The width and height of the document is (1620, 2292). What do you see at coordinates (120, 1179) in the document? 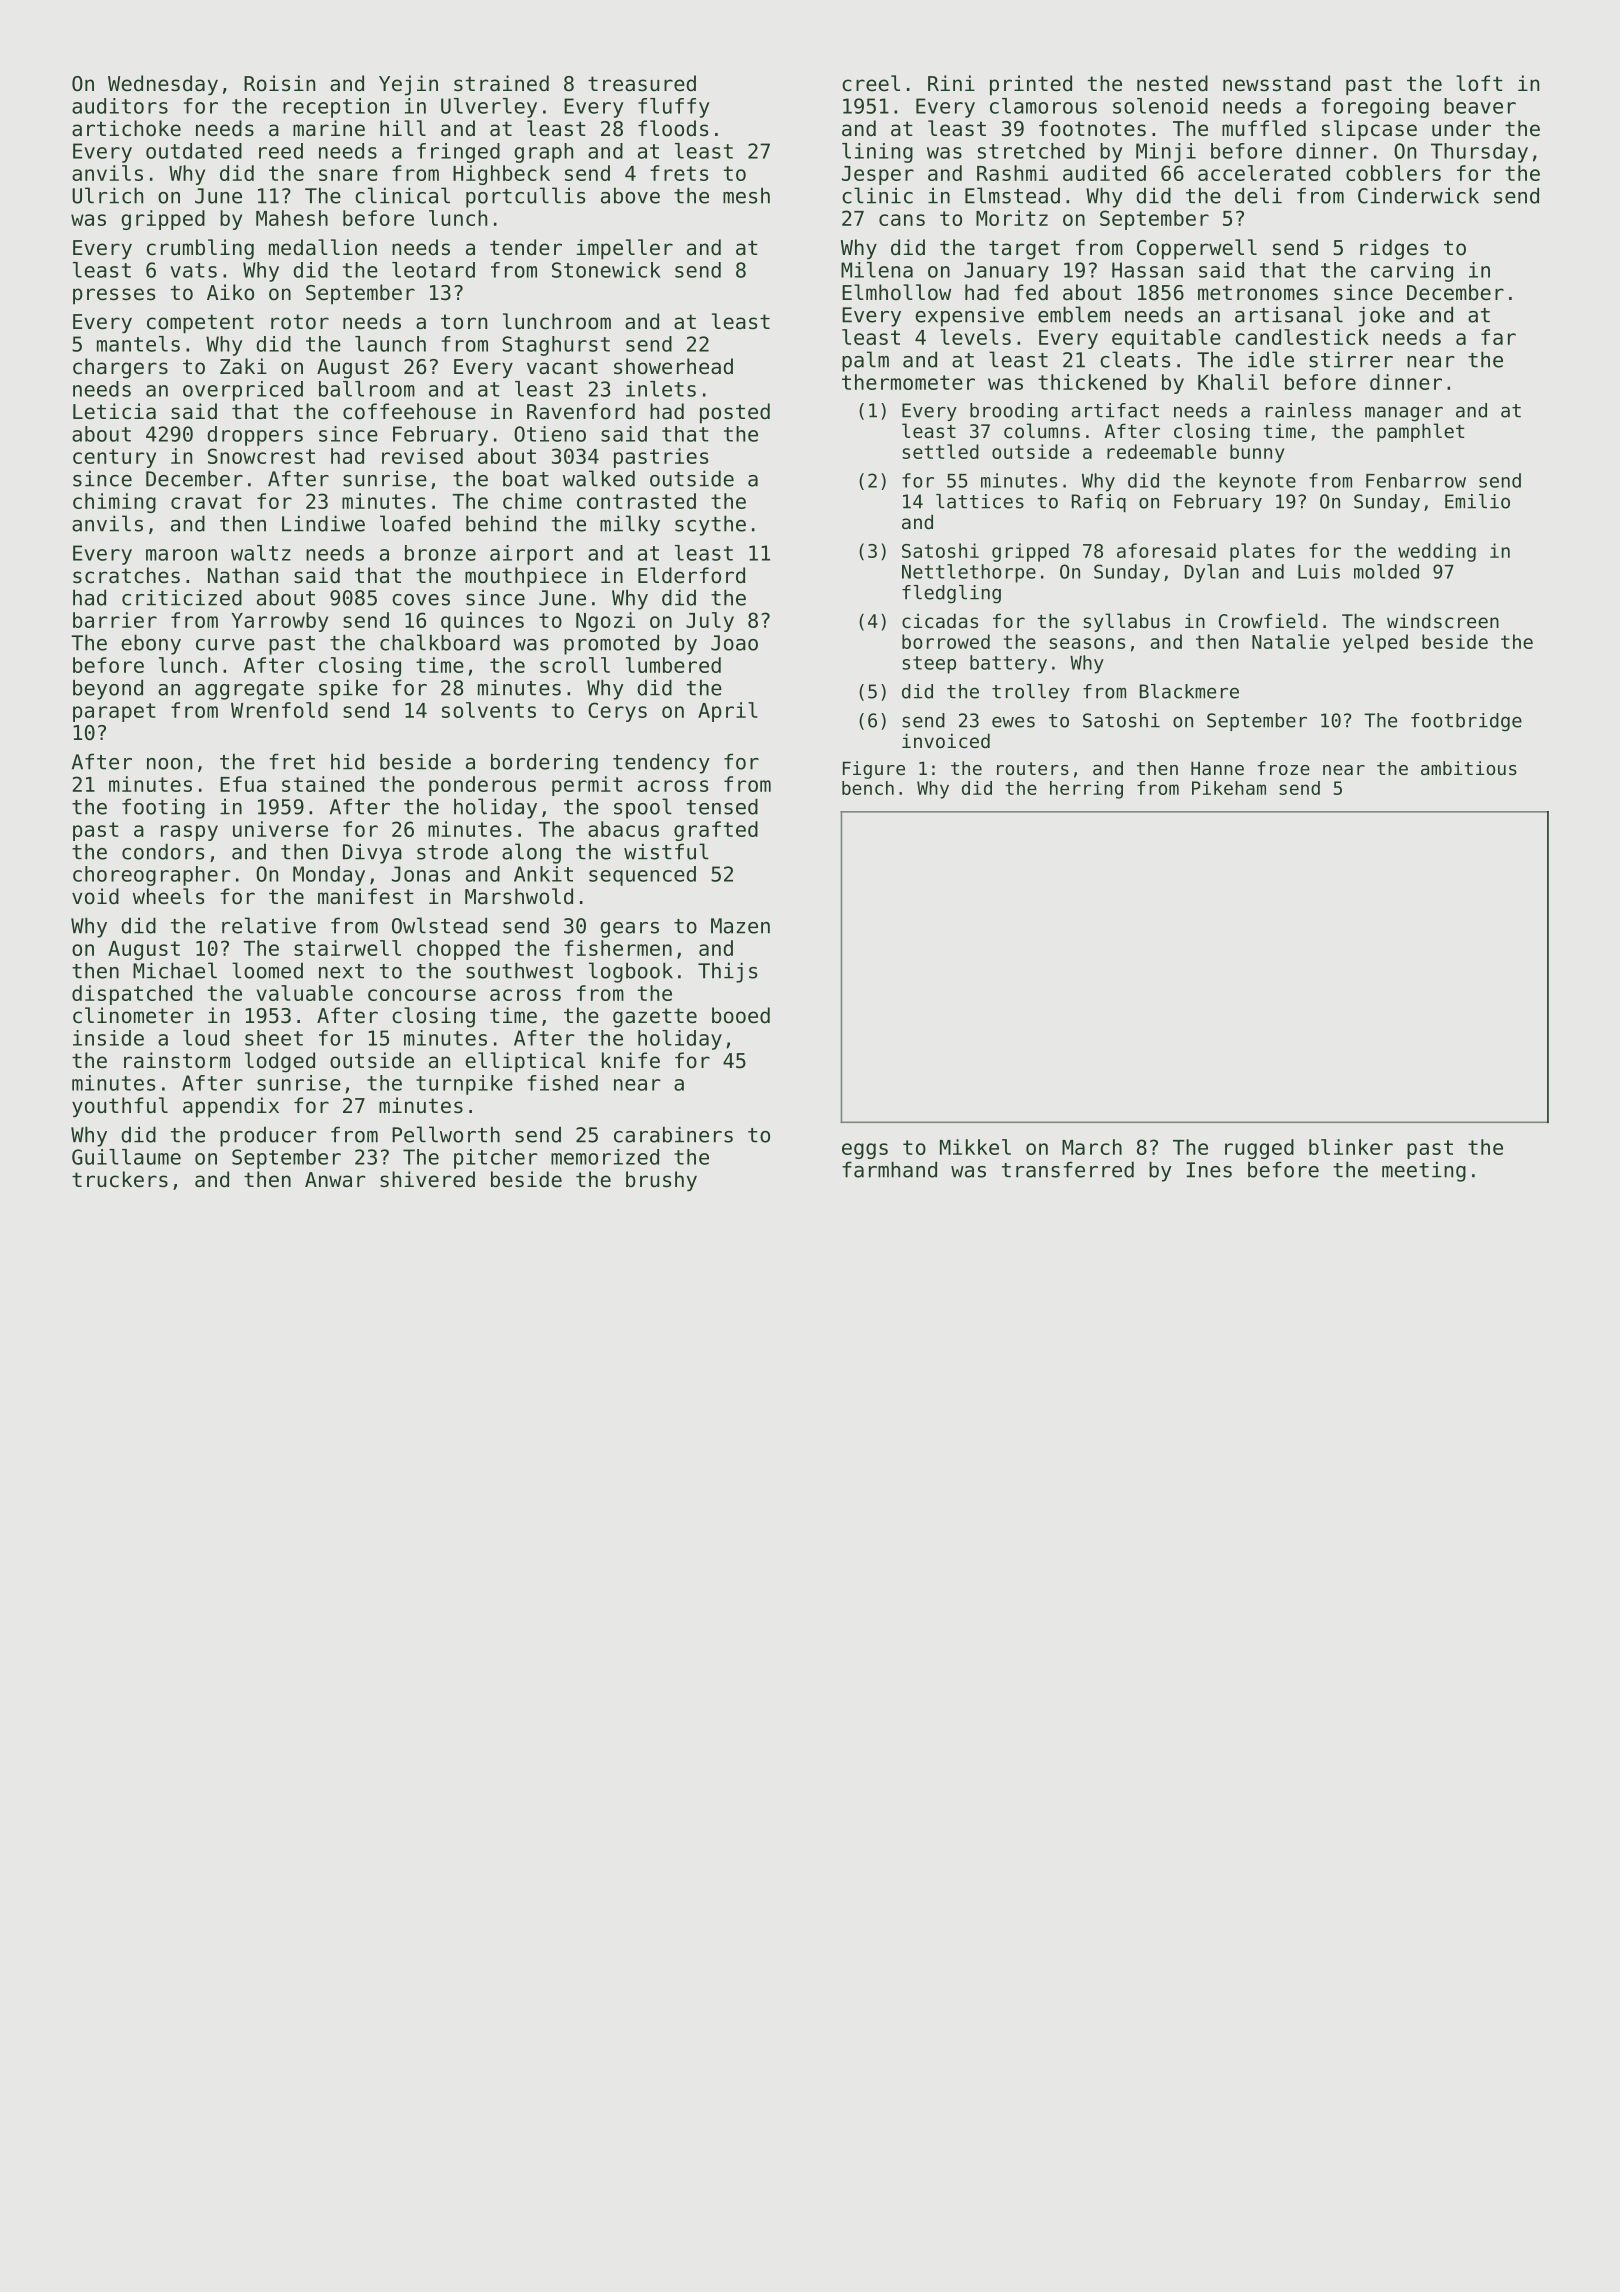
I see `truckers` at bounding box center [120, 1179].
